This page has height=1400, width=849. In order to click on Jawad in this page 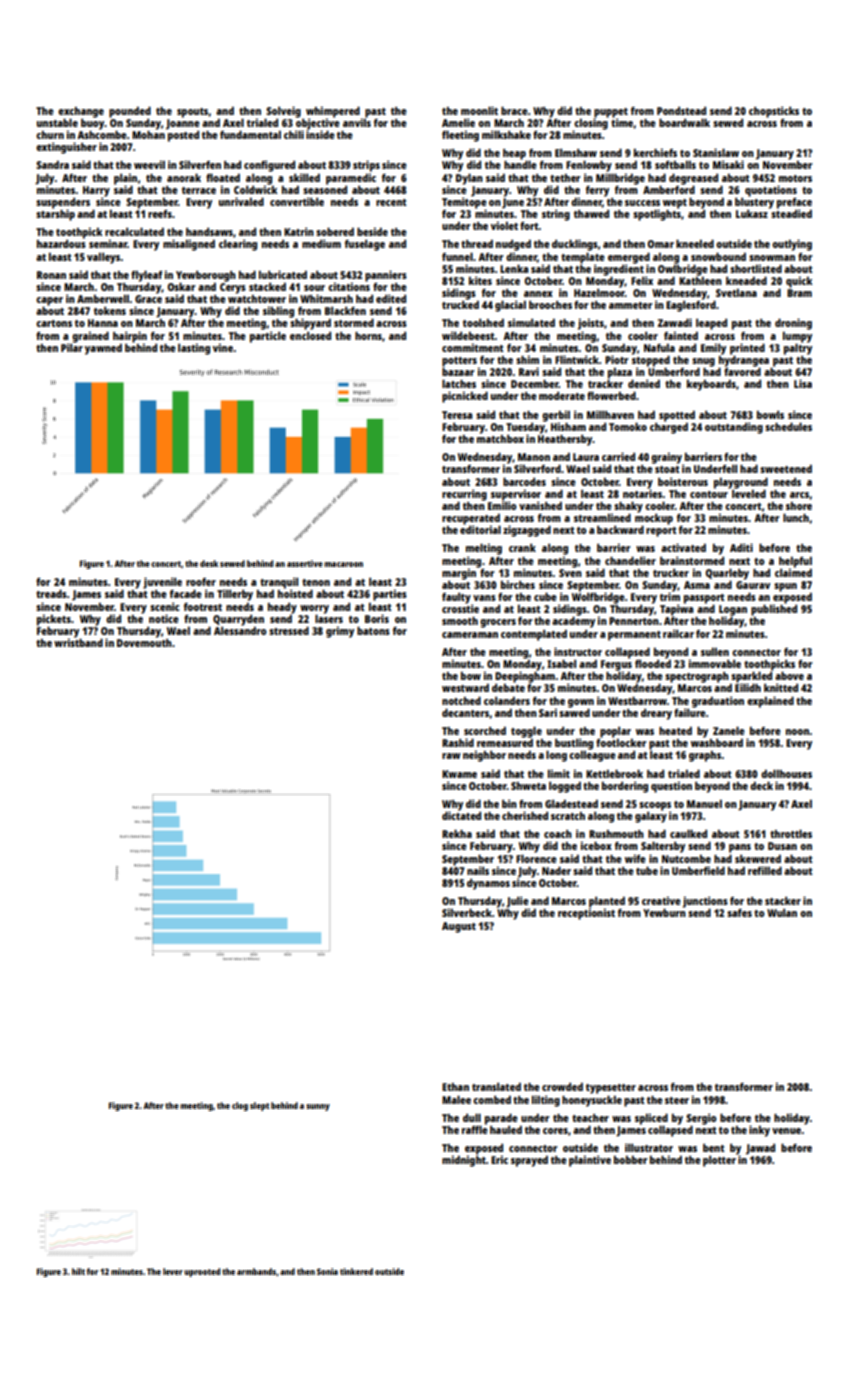, I will do `click(760, 1149)`.
